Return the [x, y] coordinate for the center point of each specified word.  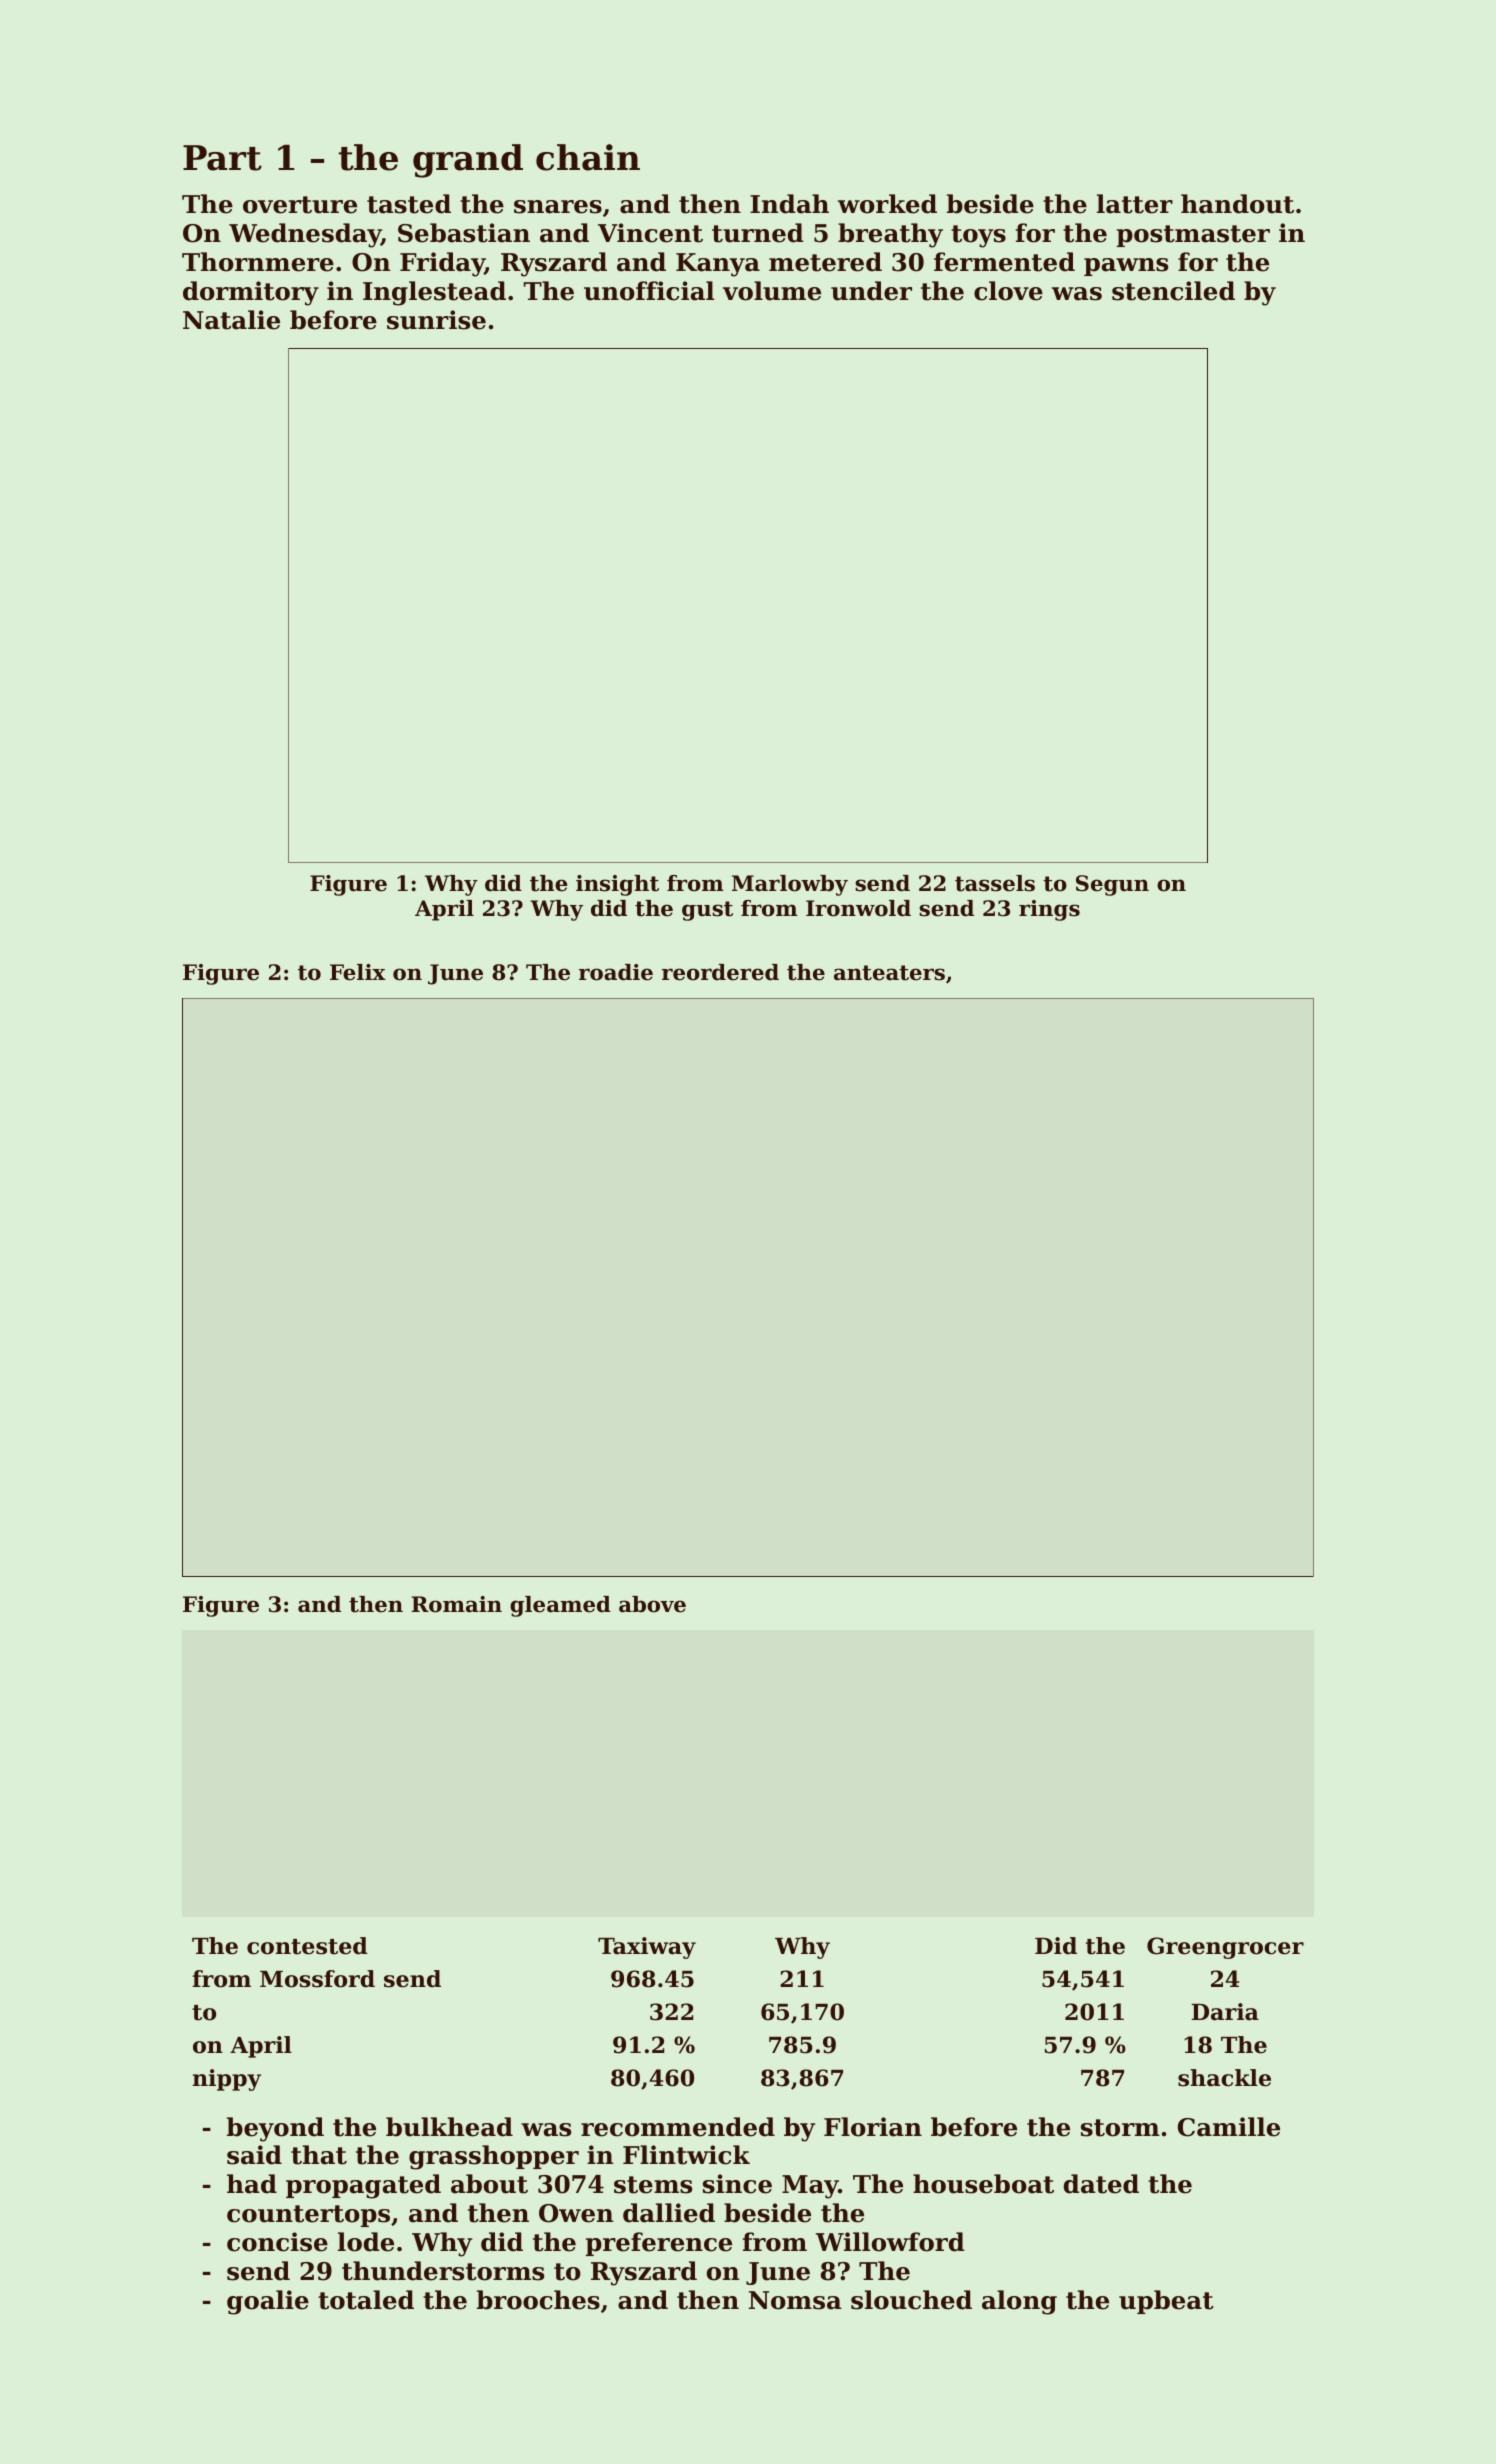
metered [825, 262]
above [652, 1604]
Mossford [317, 1979]
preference [659, 2244]
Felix [358, 972]
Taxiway [647, 1948]
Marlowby [790, 885]
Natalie [231, 320]
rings [1049, 910]
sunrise [436, 320]
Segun [1112, 885]
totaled [366, 2300]
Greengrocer [1225, 1948]
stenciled [1173, 291]
